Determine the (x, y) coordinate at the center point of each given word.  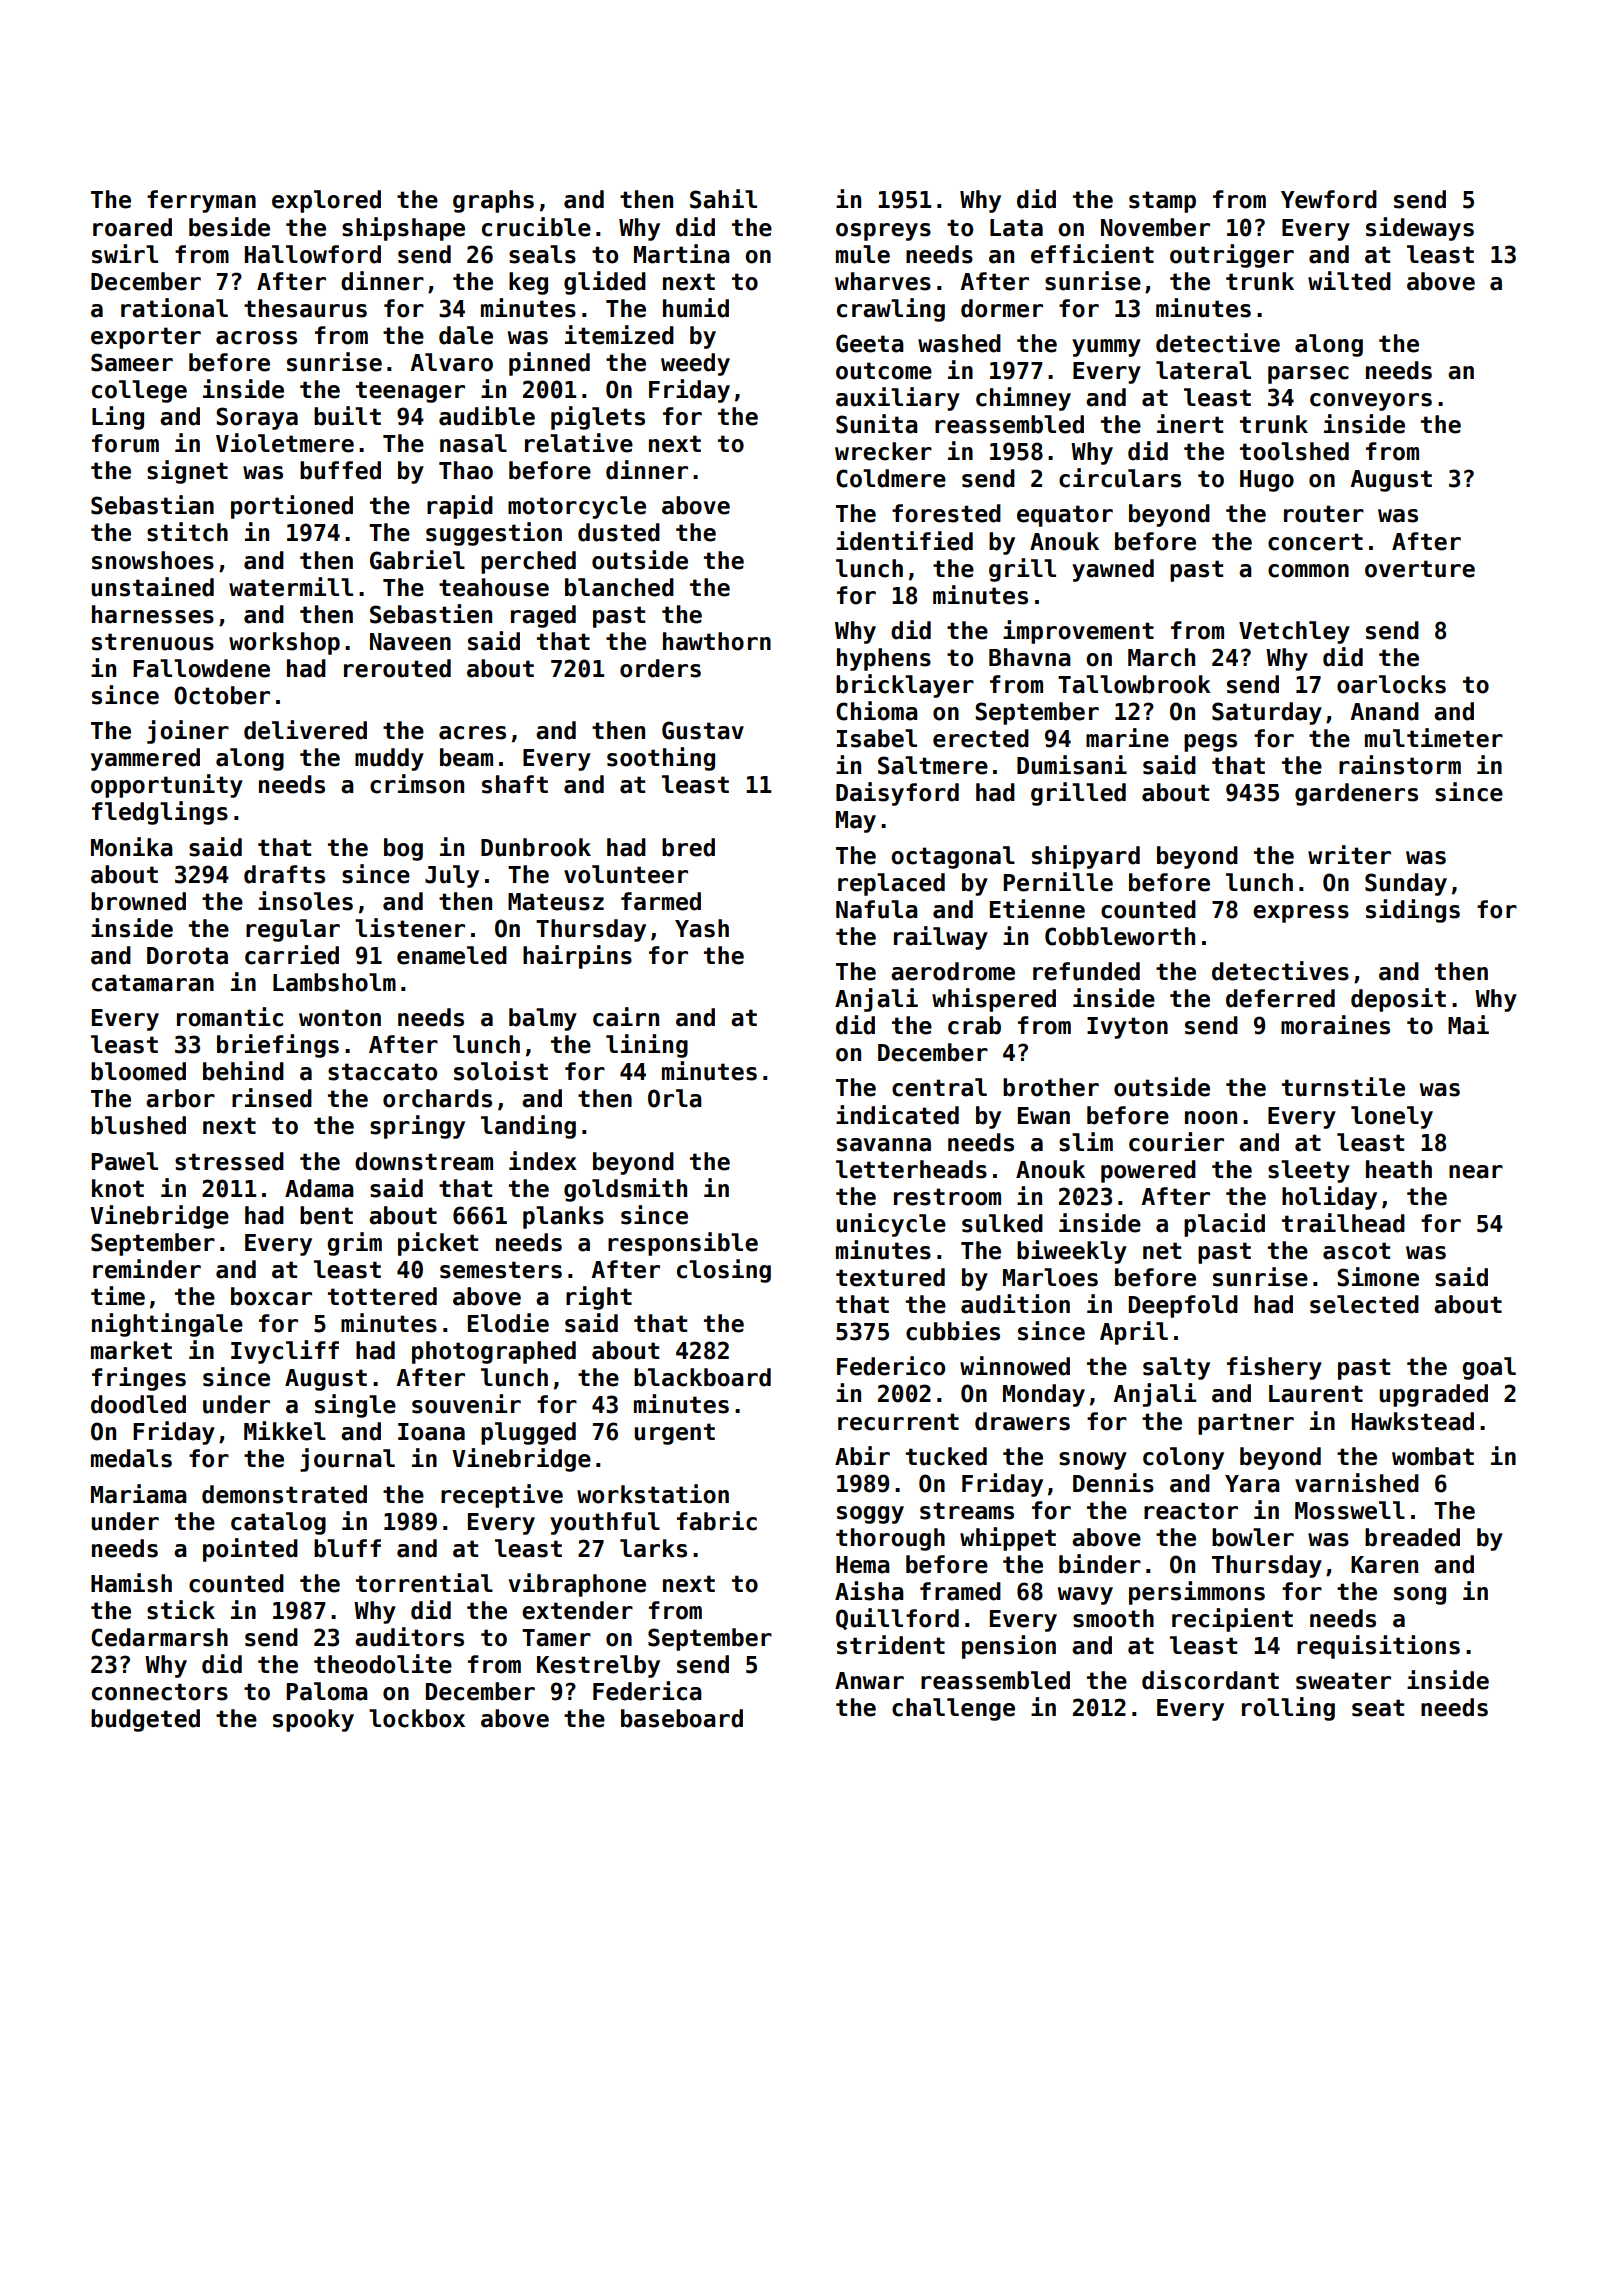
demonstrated (284, 1494)
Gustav (703, 730)
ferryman (201, 201)
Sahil (723, 199)
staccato (382, 1072)
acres (472, 733)
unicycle (891, 1225)
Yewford (1329, 199)
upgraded (1433, 1395)
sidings (1413, 911)
